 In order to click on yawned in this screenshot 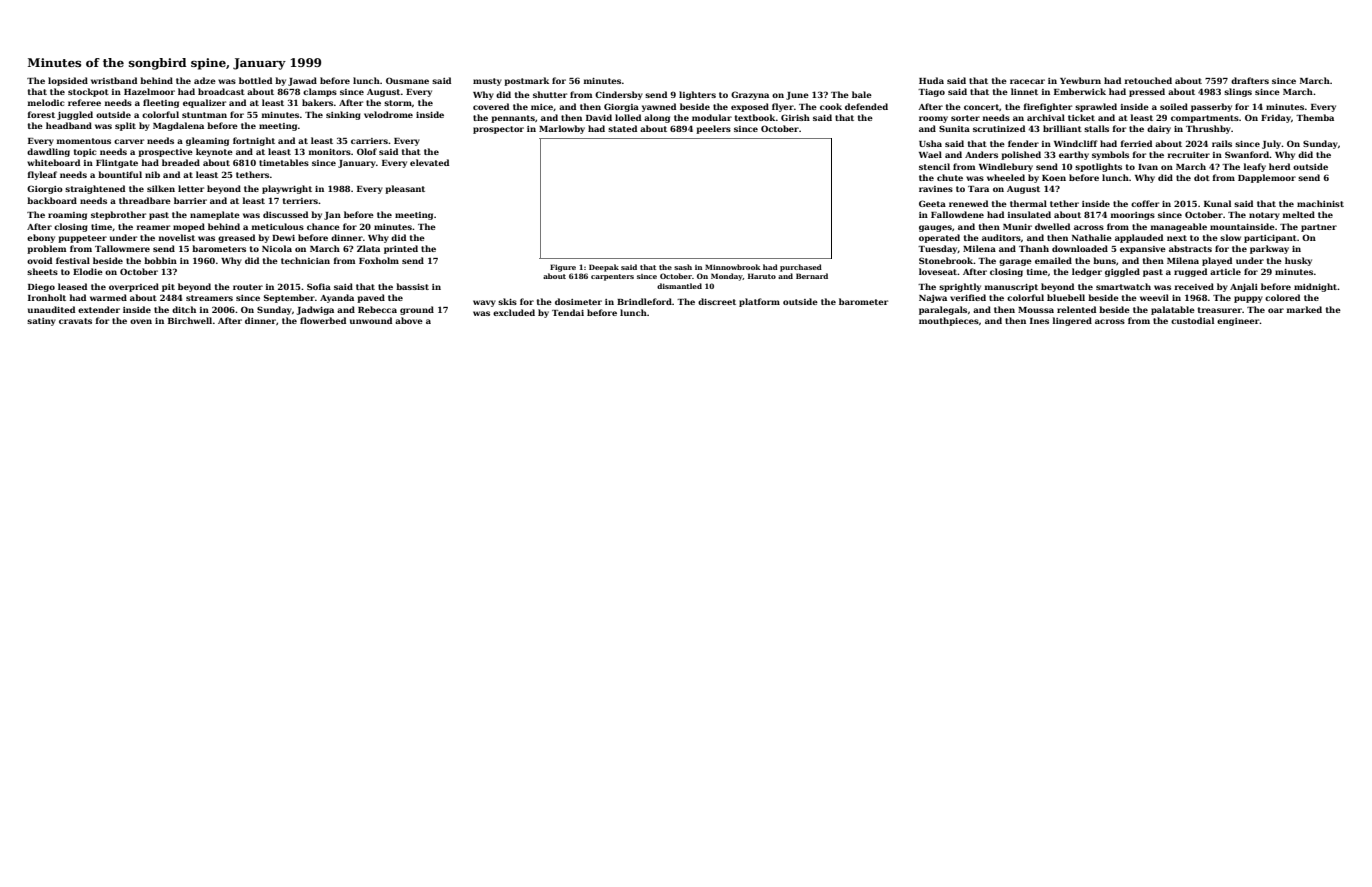, I will do `click(659, 107)`.
